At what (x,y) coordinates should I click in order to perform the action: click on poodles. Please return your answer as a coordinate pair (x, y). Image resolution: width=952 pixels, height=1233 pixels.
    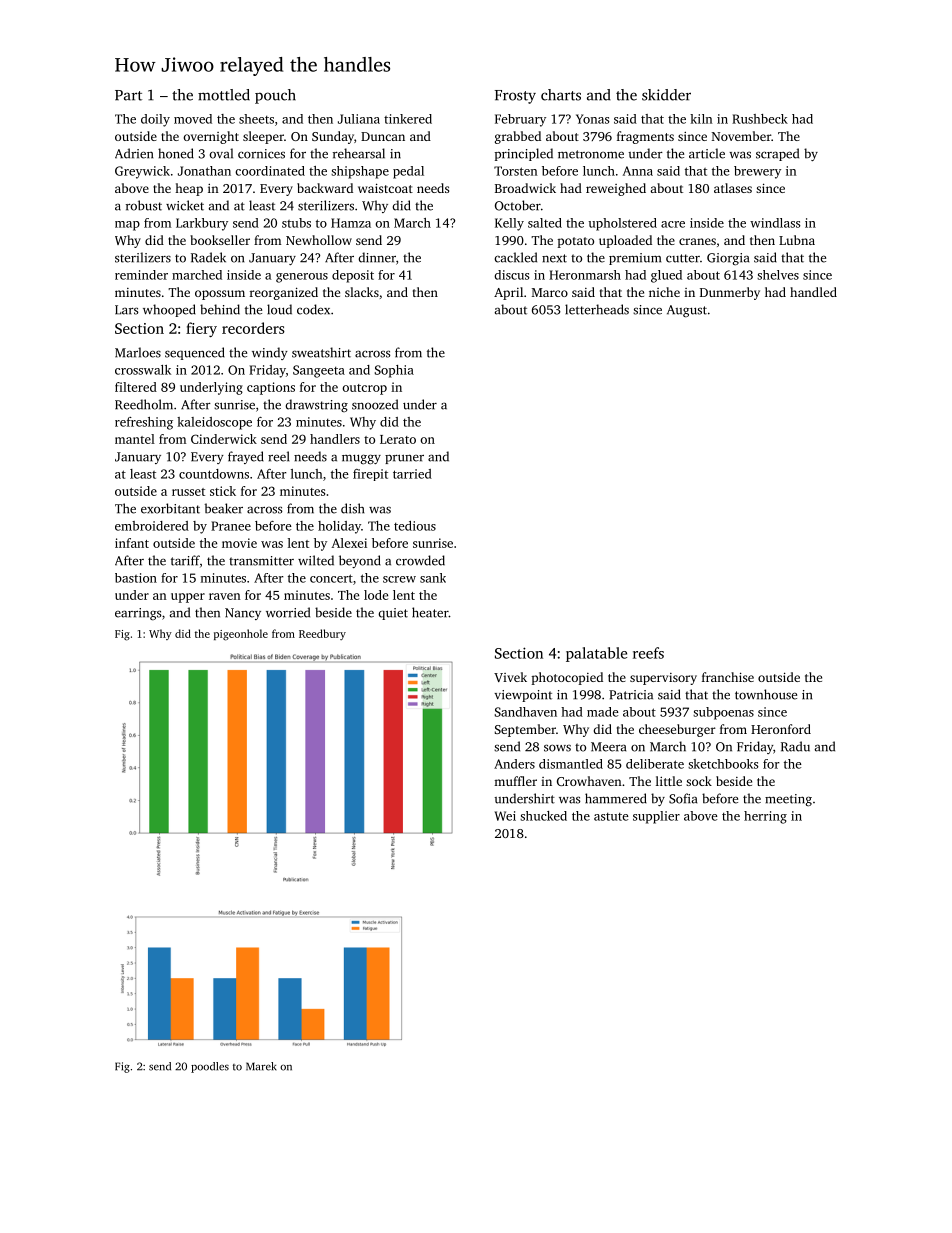
    Looking at the image, I should click on (210, 1067).
